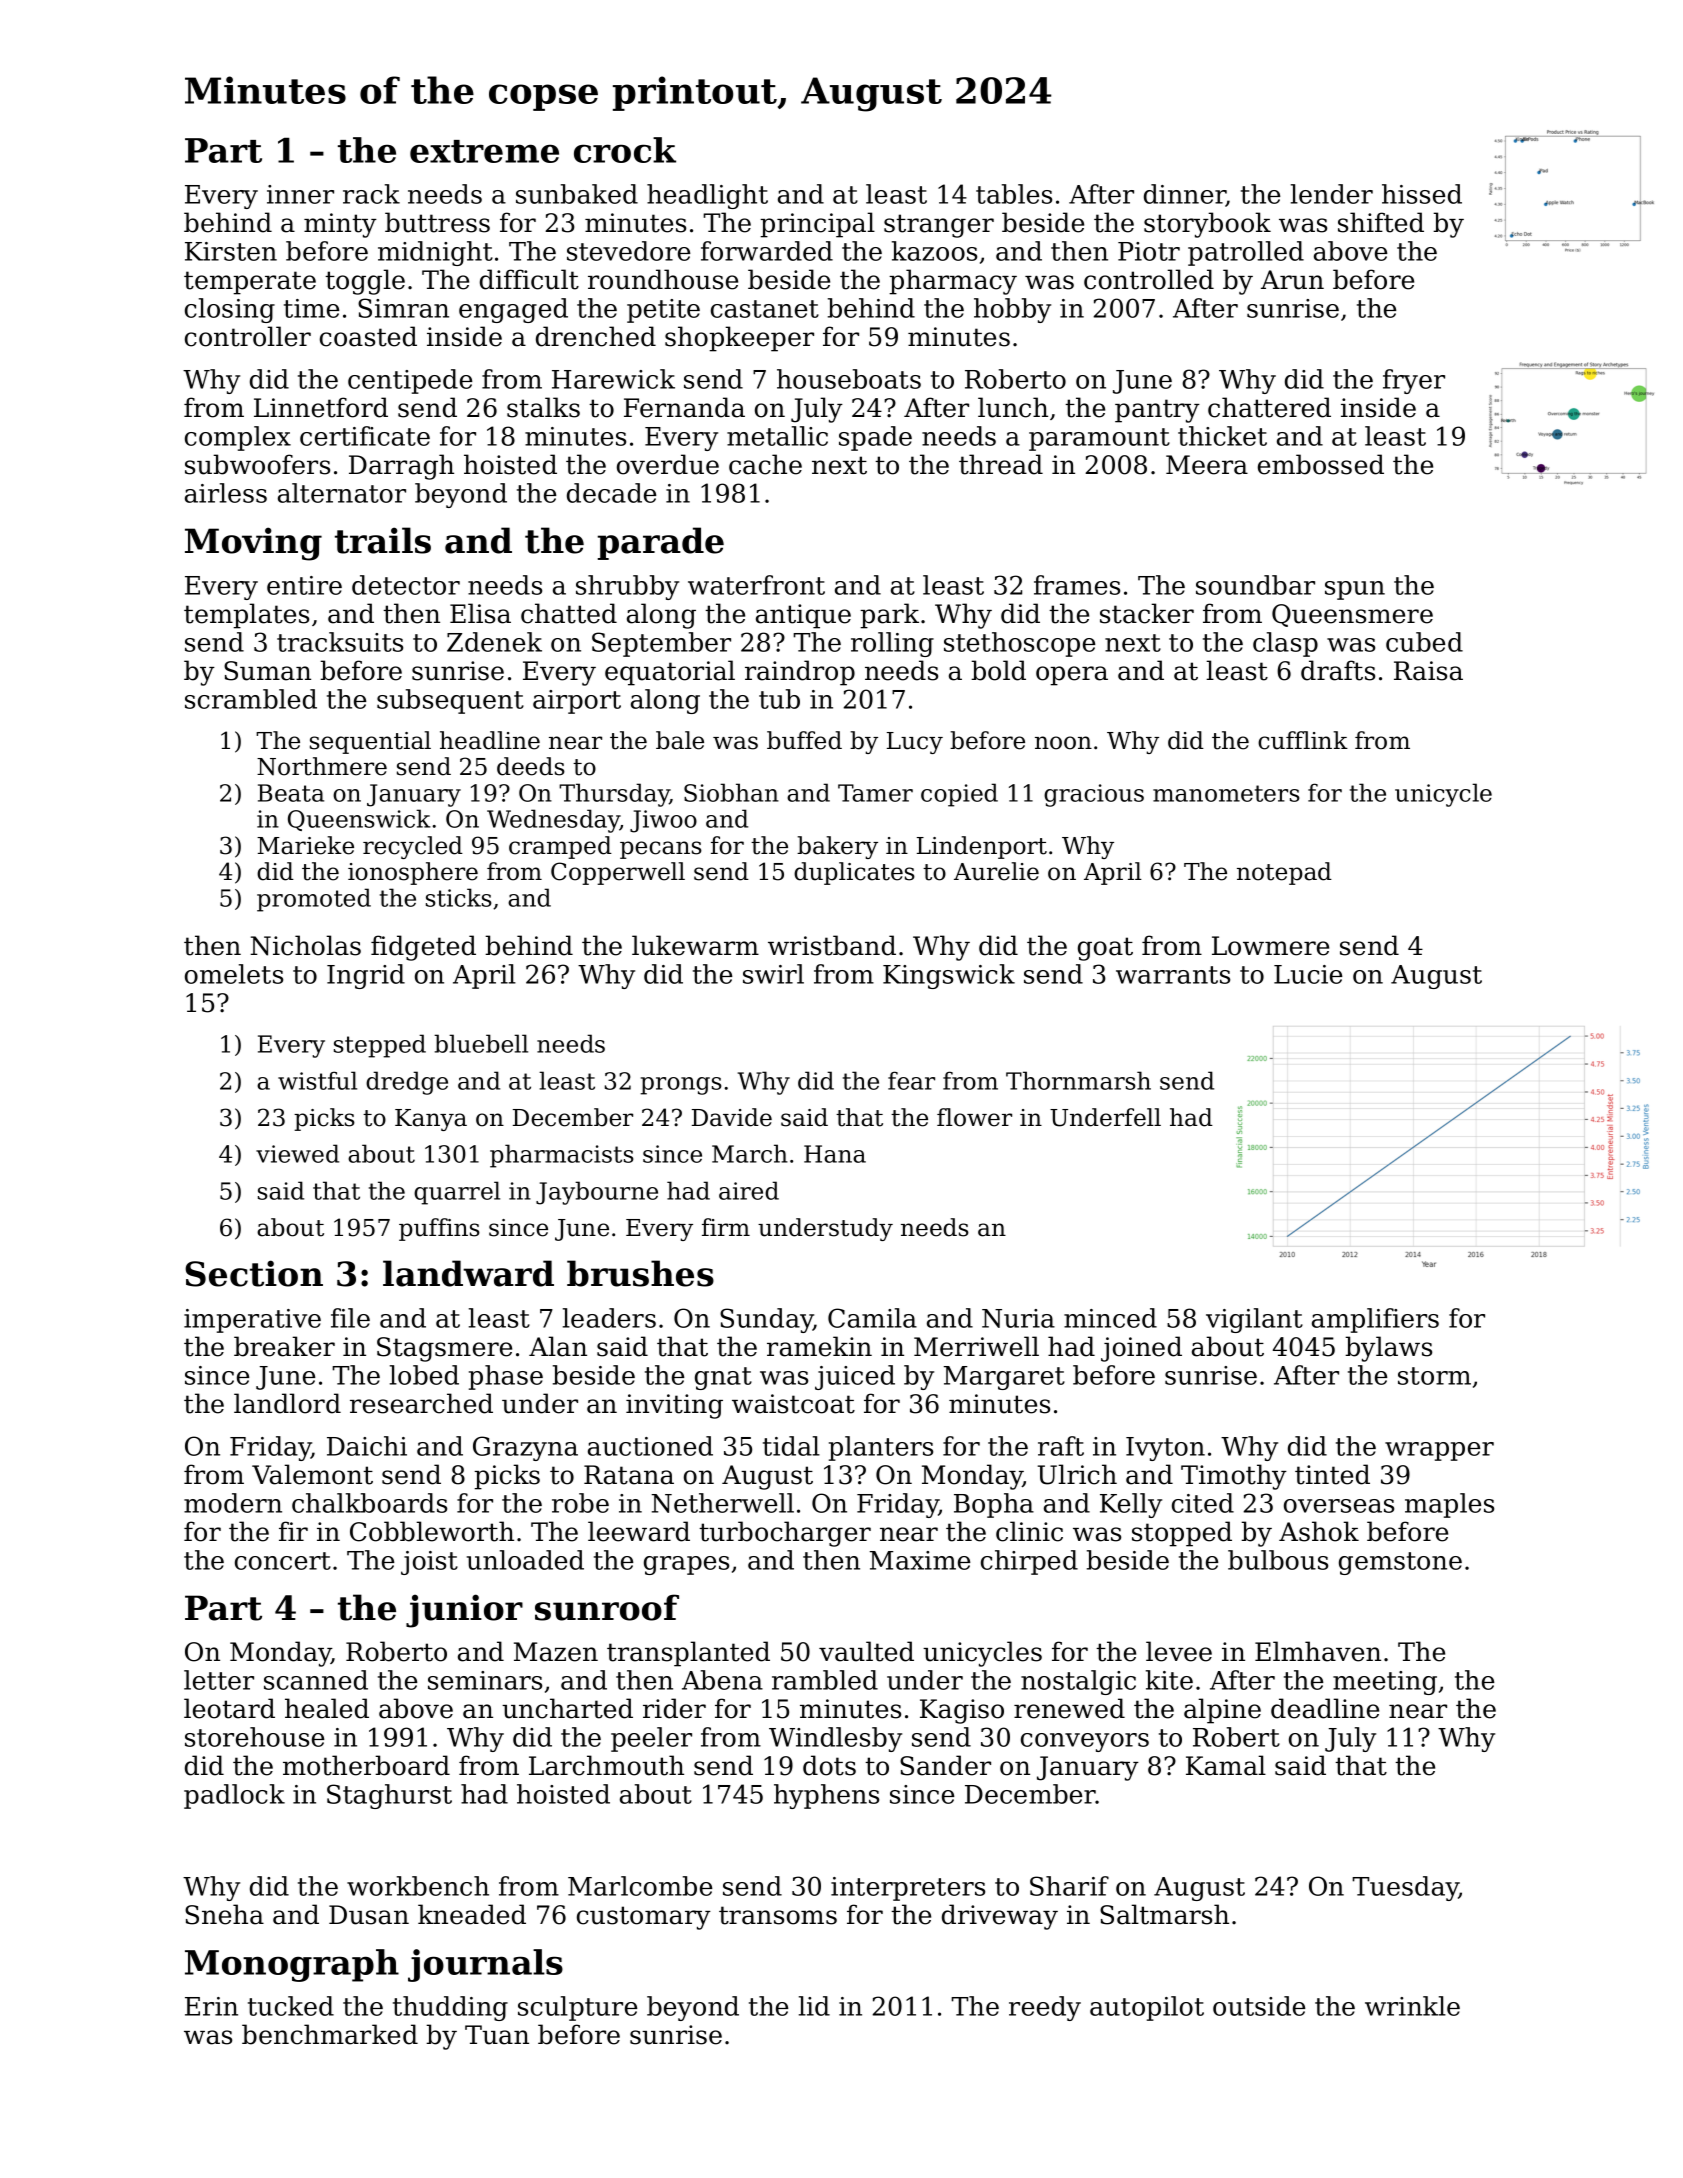 The image size is (1683, 2178). Describe the element at coordinates (1078, 1080) in the document. I see `Thornmarsh` at that location.
